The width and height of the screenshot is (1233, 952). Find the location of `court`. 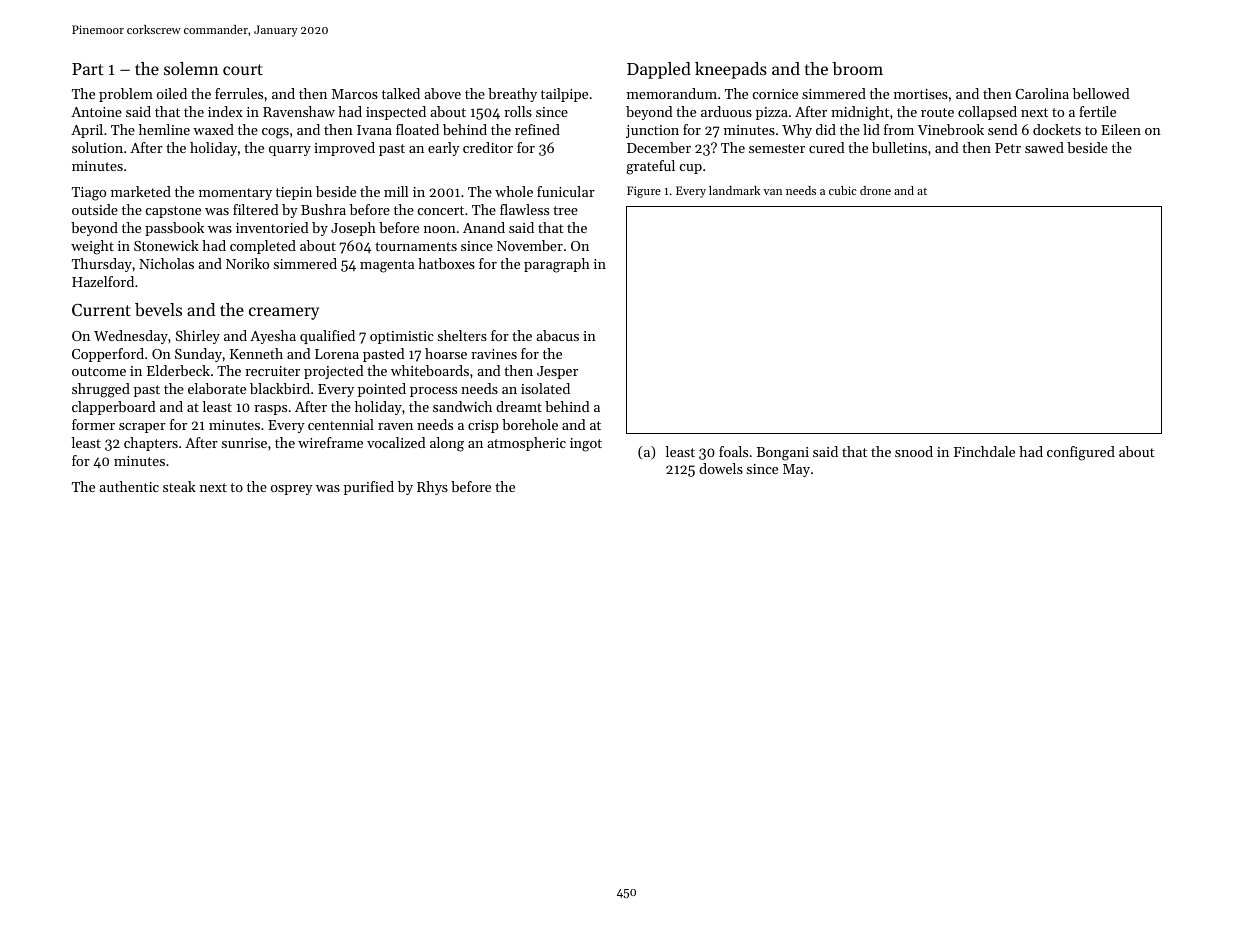

court is located at coordinates (243, 69).
